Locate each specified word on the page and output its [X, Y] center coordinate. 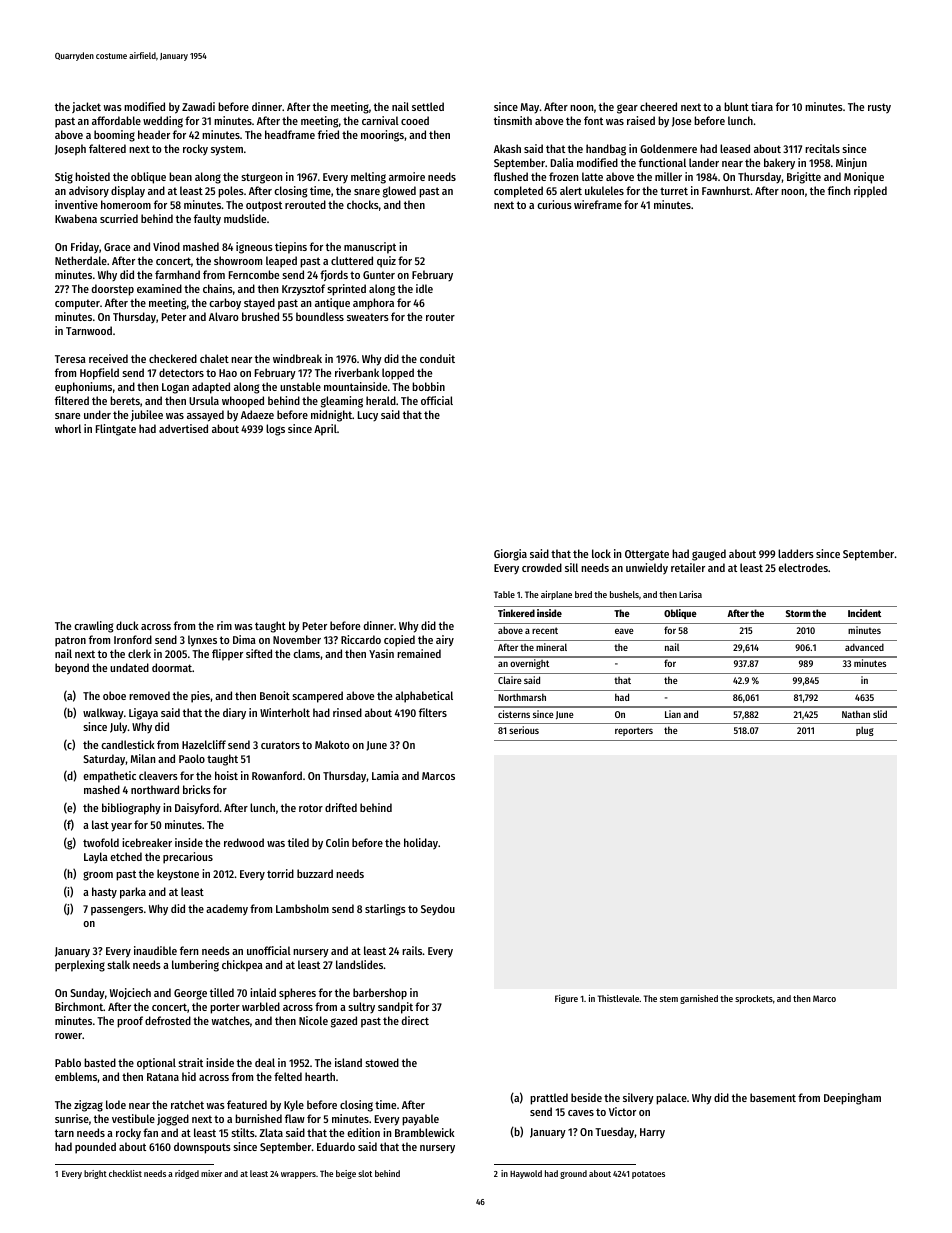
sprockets [754, 999]
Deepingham [852, 1099]
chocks [363, 204]
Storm [798, 613]
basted [100, 1062]
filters [433, 712]
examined [159, 288]
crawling [94, 627]
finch [839, 190]
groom [98, 876]
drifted [341, 807]
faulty [207, 220]
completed [518, 192]
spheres [297, 994]
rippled [870, 192]
